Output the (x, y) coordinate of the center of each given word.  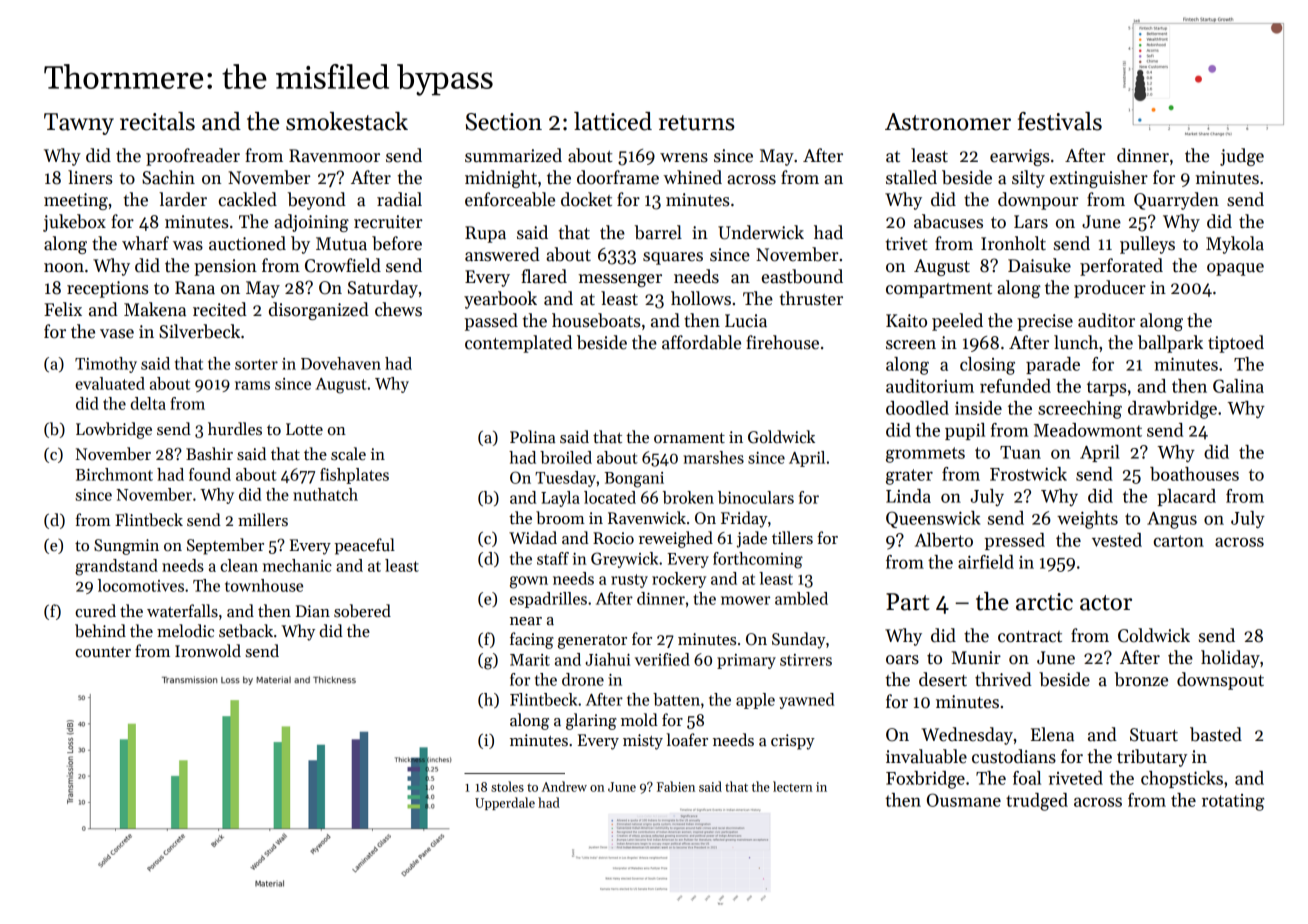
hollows (701, 298)
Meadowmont (1088, 430)
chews (398, 309)
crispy (793, 742)
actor (1106, 603)
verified (662, 659)
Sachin (168, 177)
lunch (1076, 342)
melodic (185, 631)
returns (697, 123)
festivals (1060, 121)
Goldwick (781, 437)
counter (103, 652)
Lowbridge (114, 430)
